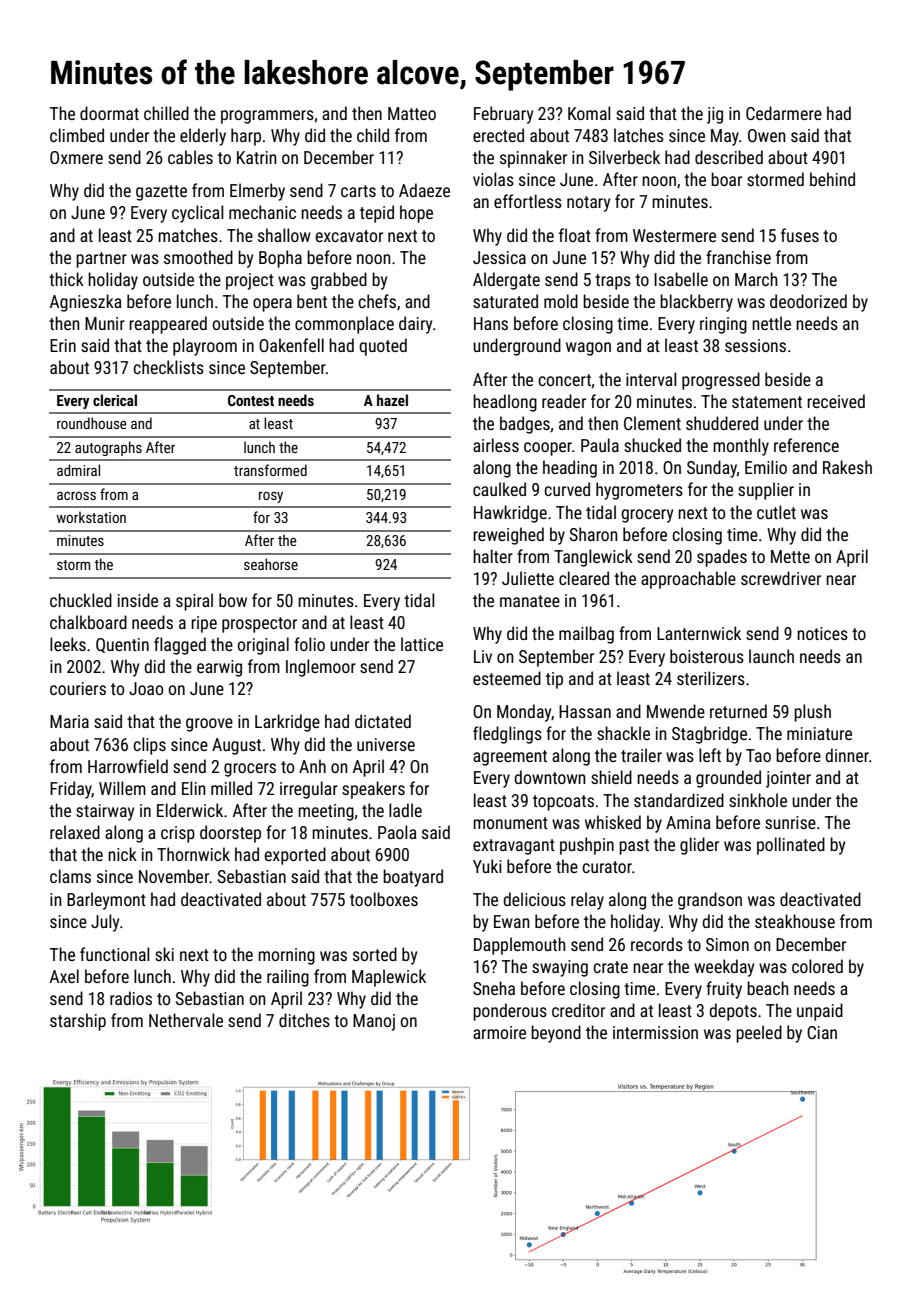  What do you see at coordinates (496, 445) in the screenshot?
I see `airless` at bounding box center [496, 445].
